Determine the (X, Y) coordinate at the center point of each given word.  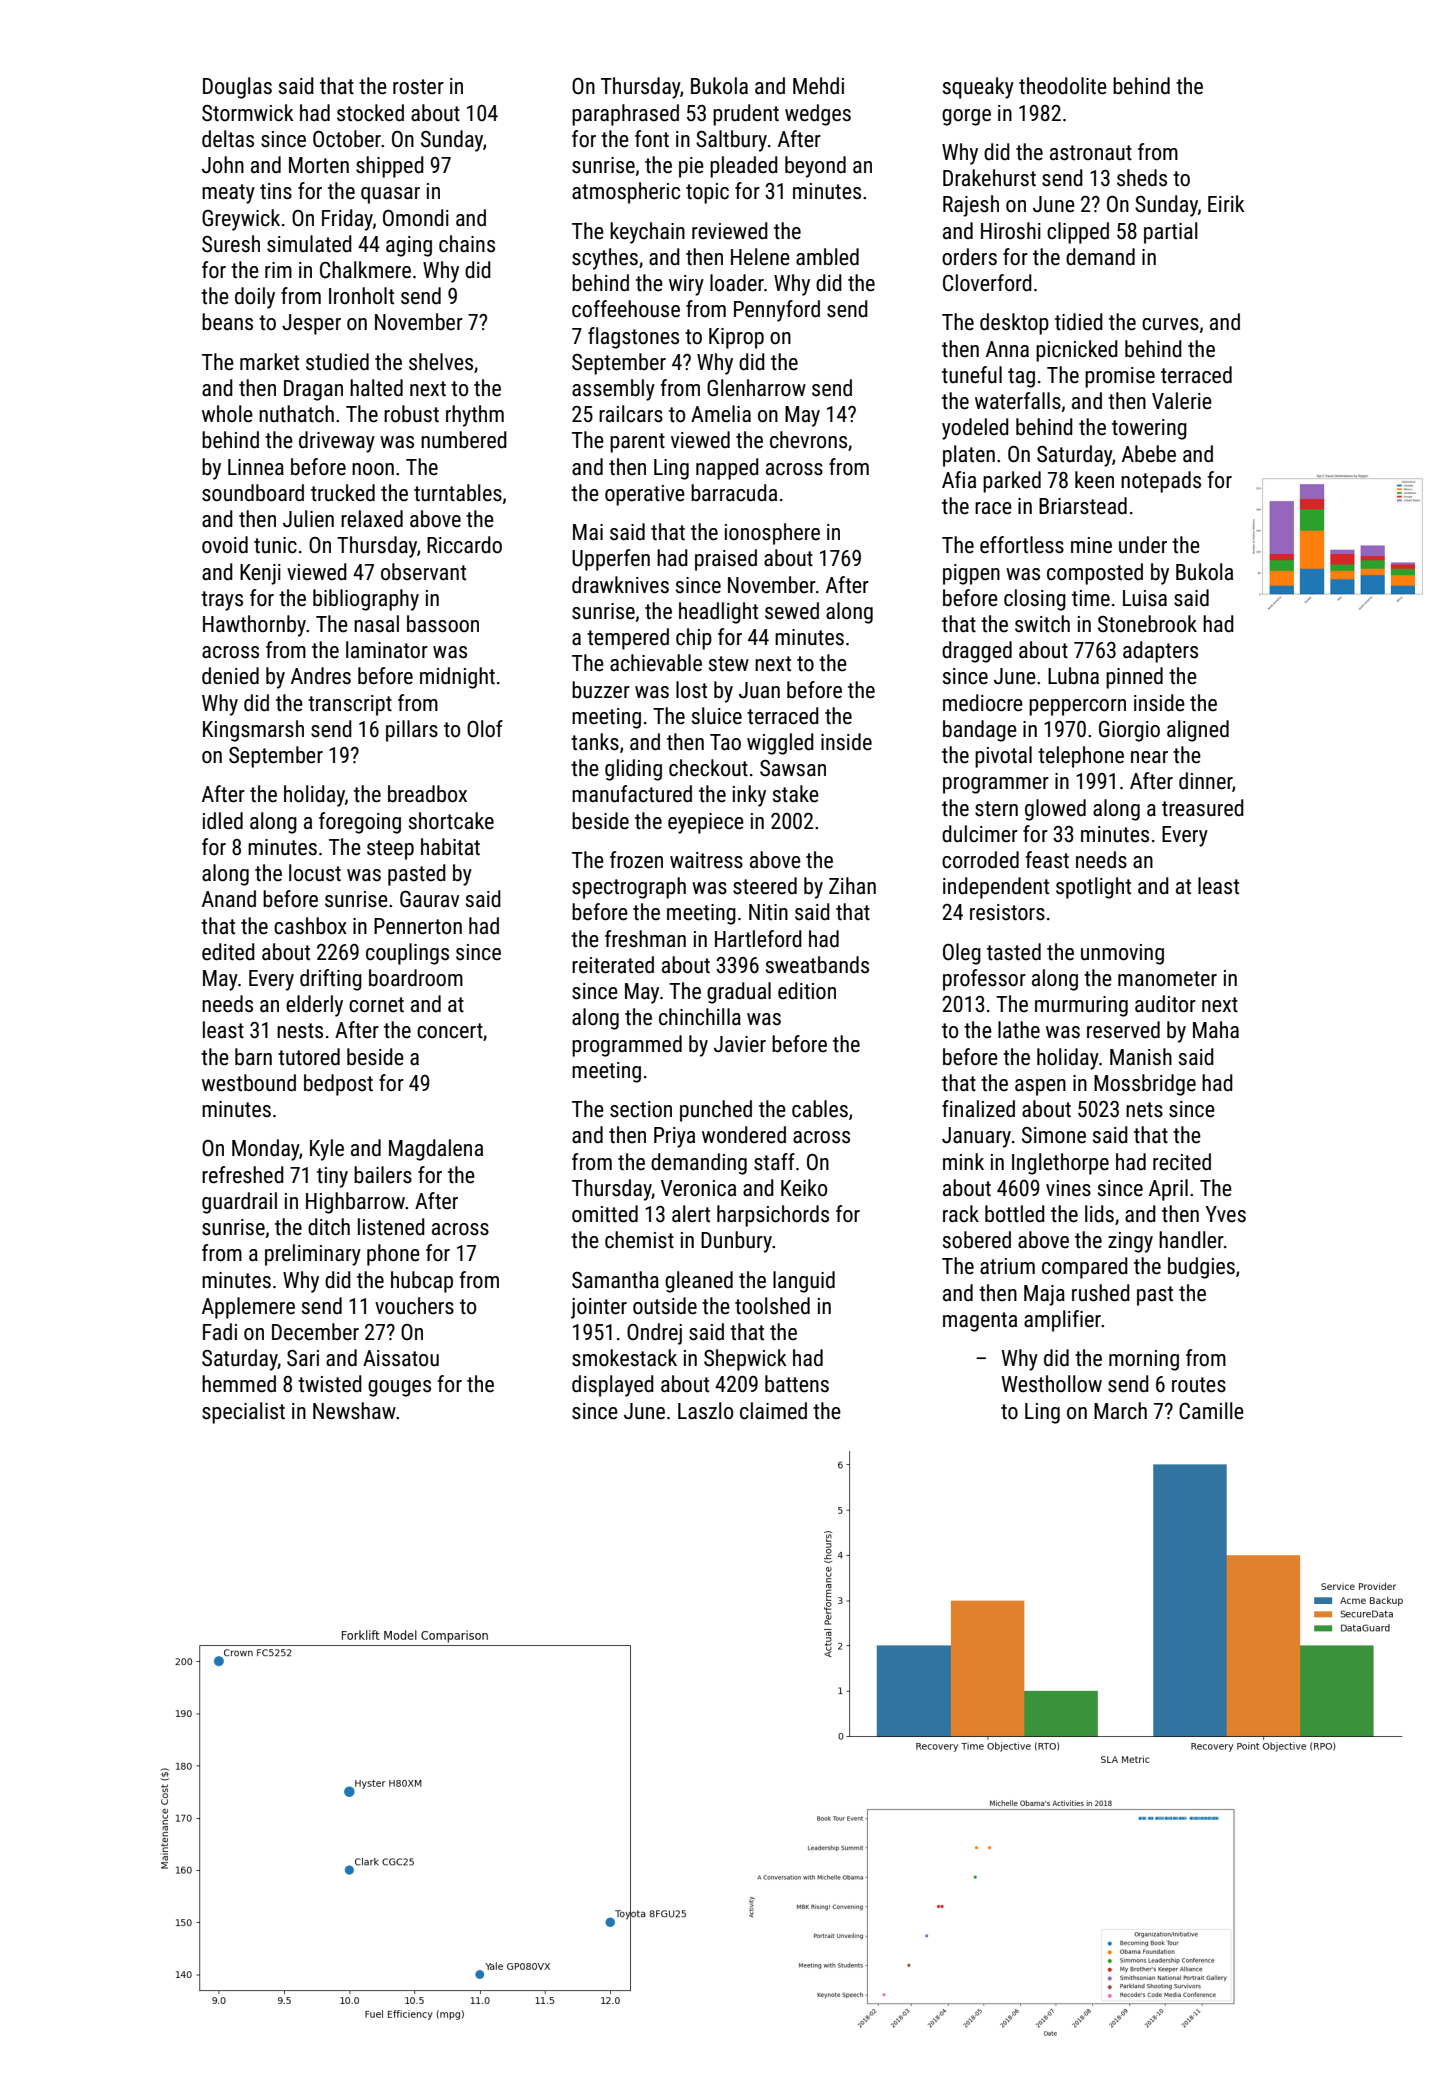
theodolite (1063, 86)
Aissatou (401, 1358)
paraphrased (625, 115)
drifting (331, 980)
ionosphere (772, 534)
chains (467, 244)
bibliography (366, 600)
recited (1182, 1162)
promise (1120, 377)
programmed (627, 1046)
